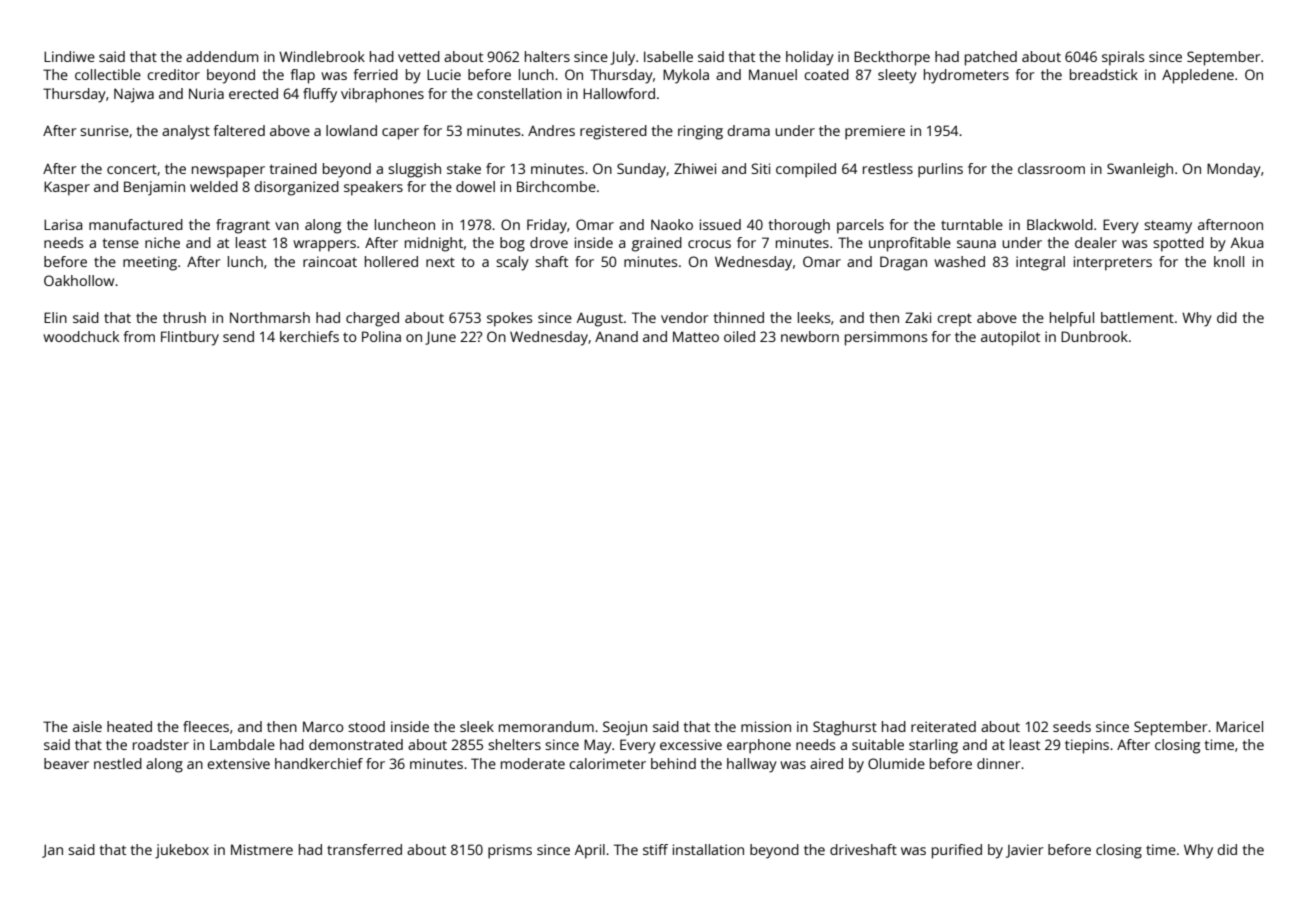  Describe the element at coordinates (1094, 336) in the page. I see `Dunbrook` at that location.
